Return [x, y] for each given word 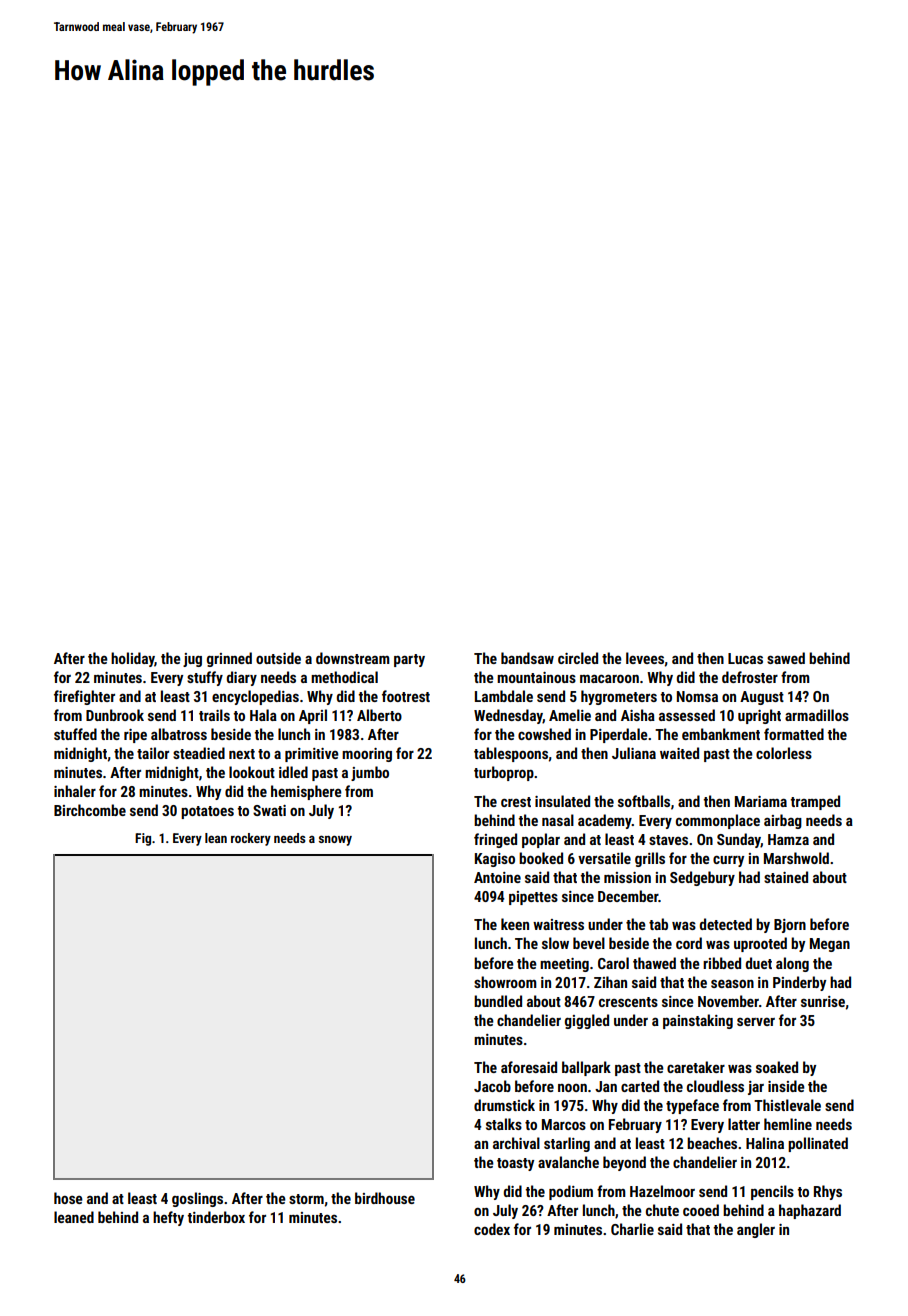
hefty [168, 1218]
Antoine [497, 877]
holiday [133, 659]
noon [572, 1087]
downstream [353, 658]
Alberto [379, 715]
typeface [692, 1106]
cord [689, 943]
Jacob [492, 1086]
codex [492, 1229]
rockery [251, 839]
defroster [750, 677]
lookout [252, 772]
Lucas [745, 658]
